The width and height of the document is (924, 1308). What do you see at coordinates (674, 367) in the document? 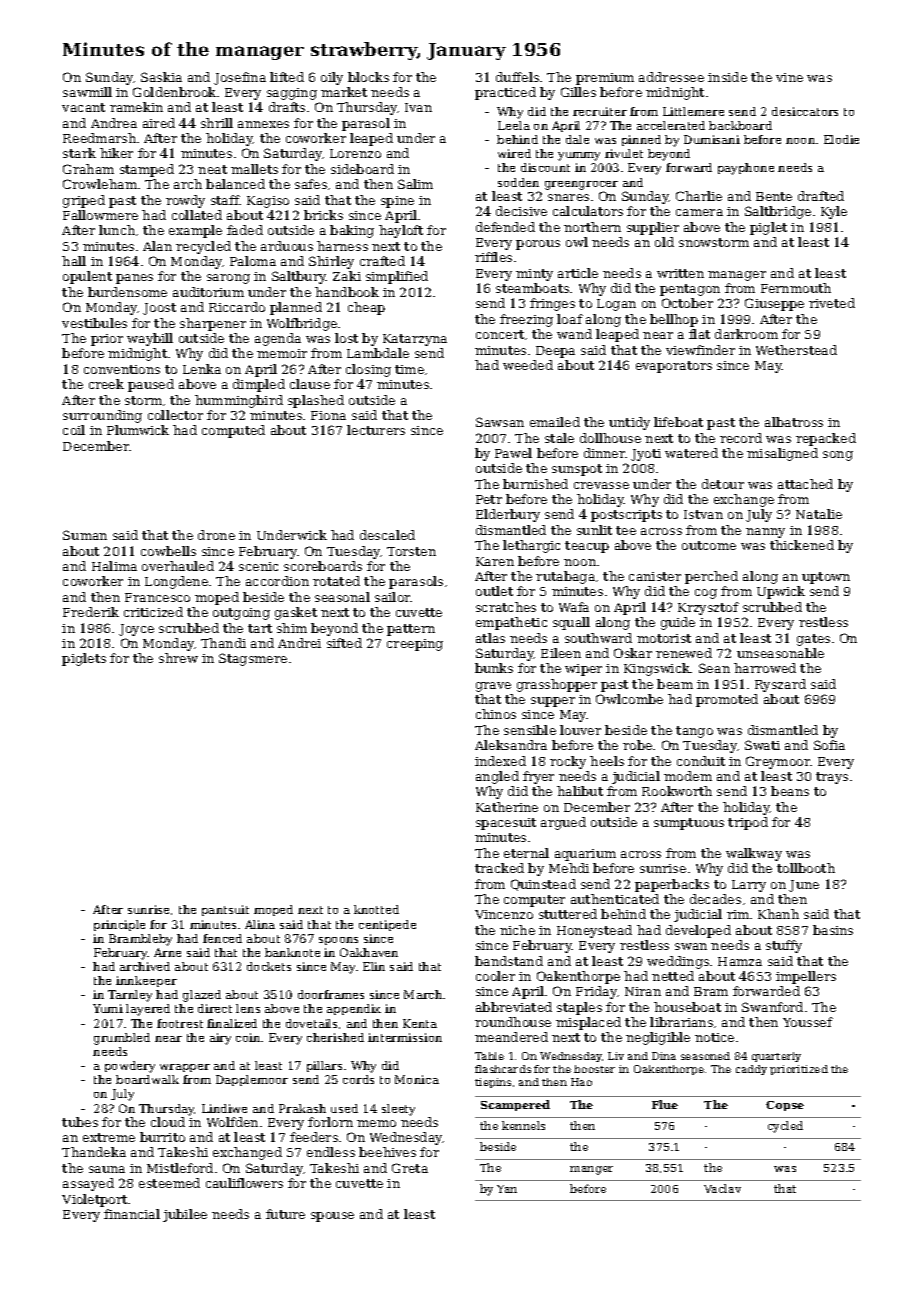
I see `evaporators` at bounding box center [674, 367].
